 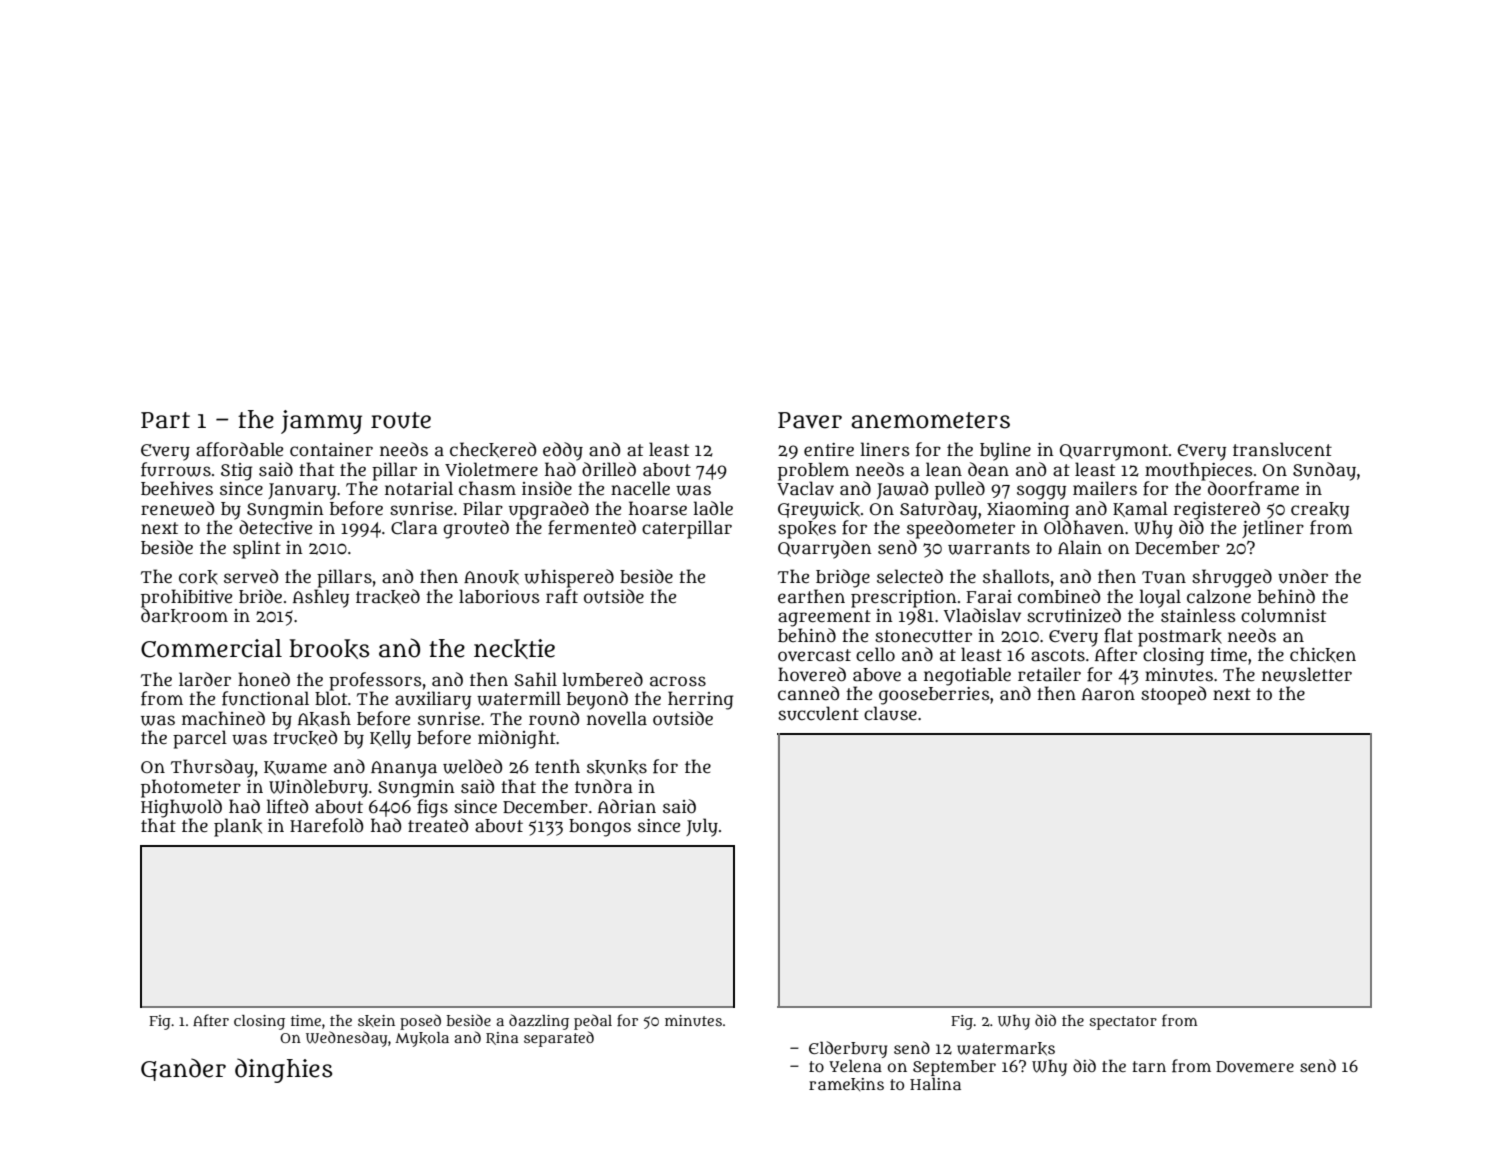 What do you see at coordinates (1058, 655) in the image?
I see `ascots` at bounding box center [1058, 655].
